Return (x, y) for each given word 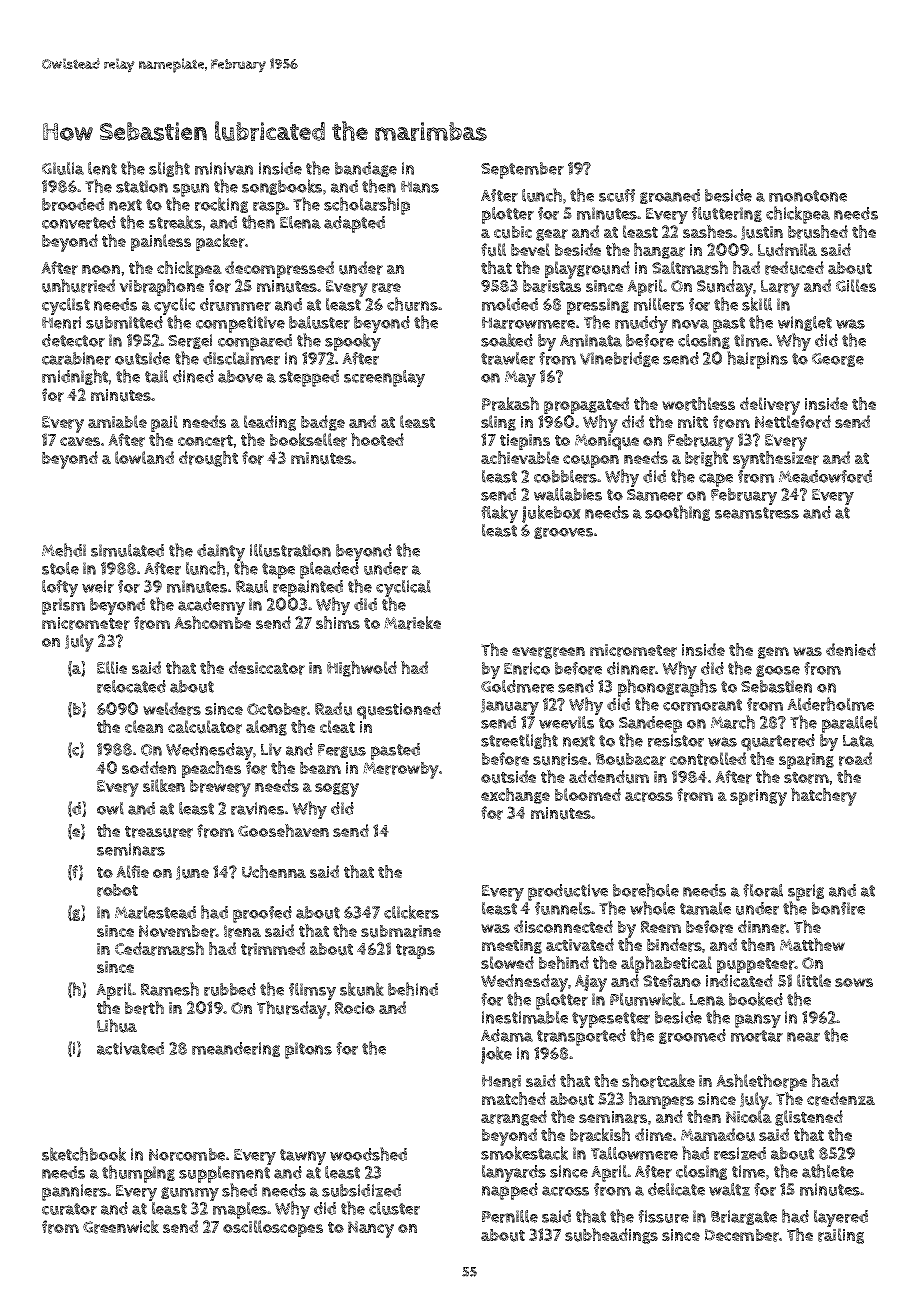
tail (156, 376)
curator (69, 1209)
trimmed (273, 949)
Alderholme (830, 704)
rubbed (230, 989)
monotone (808, 196)
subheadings (611, 1236)
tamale (705, 908)
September (522, 170)
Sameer (655, 495)
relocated (131, 686)
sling (498, 423)
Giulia (63, 168)
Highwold (362, 669)
